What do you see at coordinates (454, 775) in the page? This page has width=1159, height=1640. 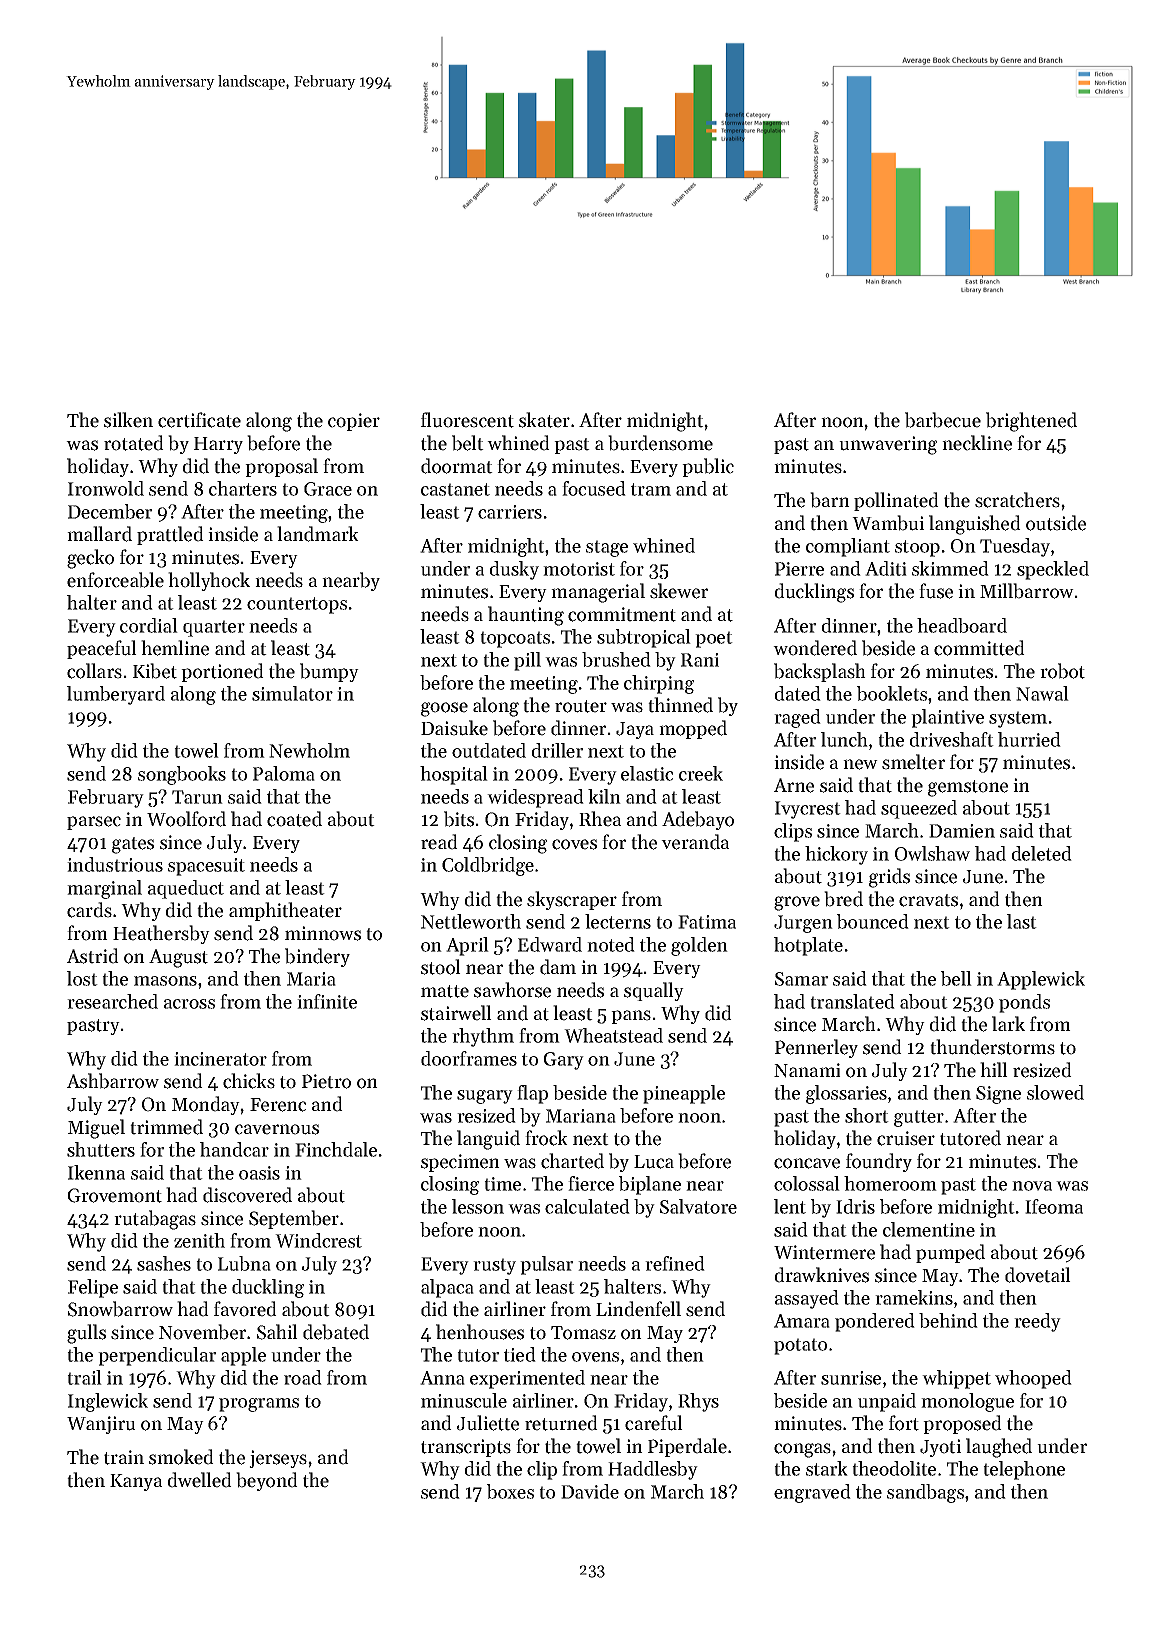 I see `hospital` at bounding box center [454, 775].
